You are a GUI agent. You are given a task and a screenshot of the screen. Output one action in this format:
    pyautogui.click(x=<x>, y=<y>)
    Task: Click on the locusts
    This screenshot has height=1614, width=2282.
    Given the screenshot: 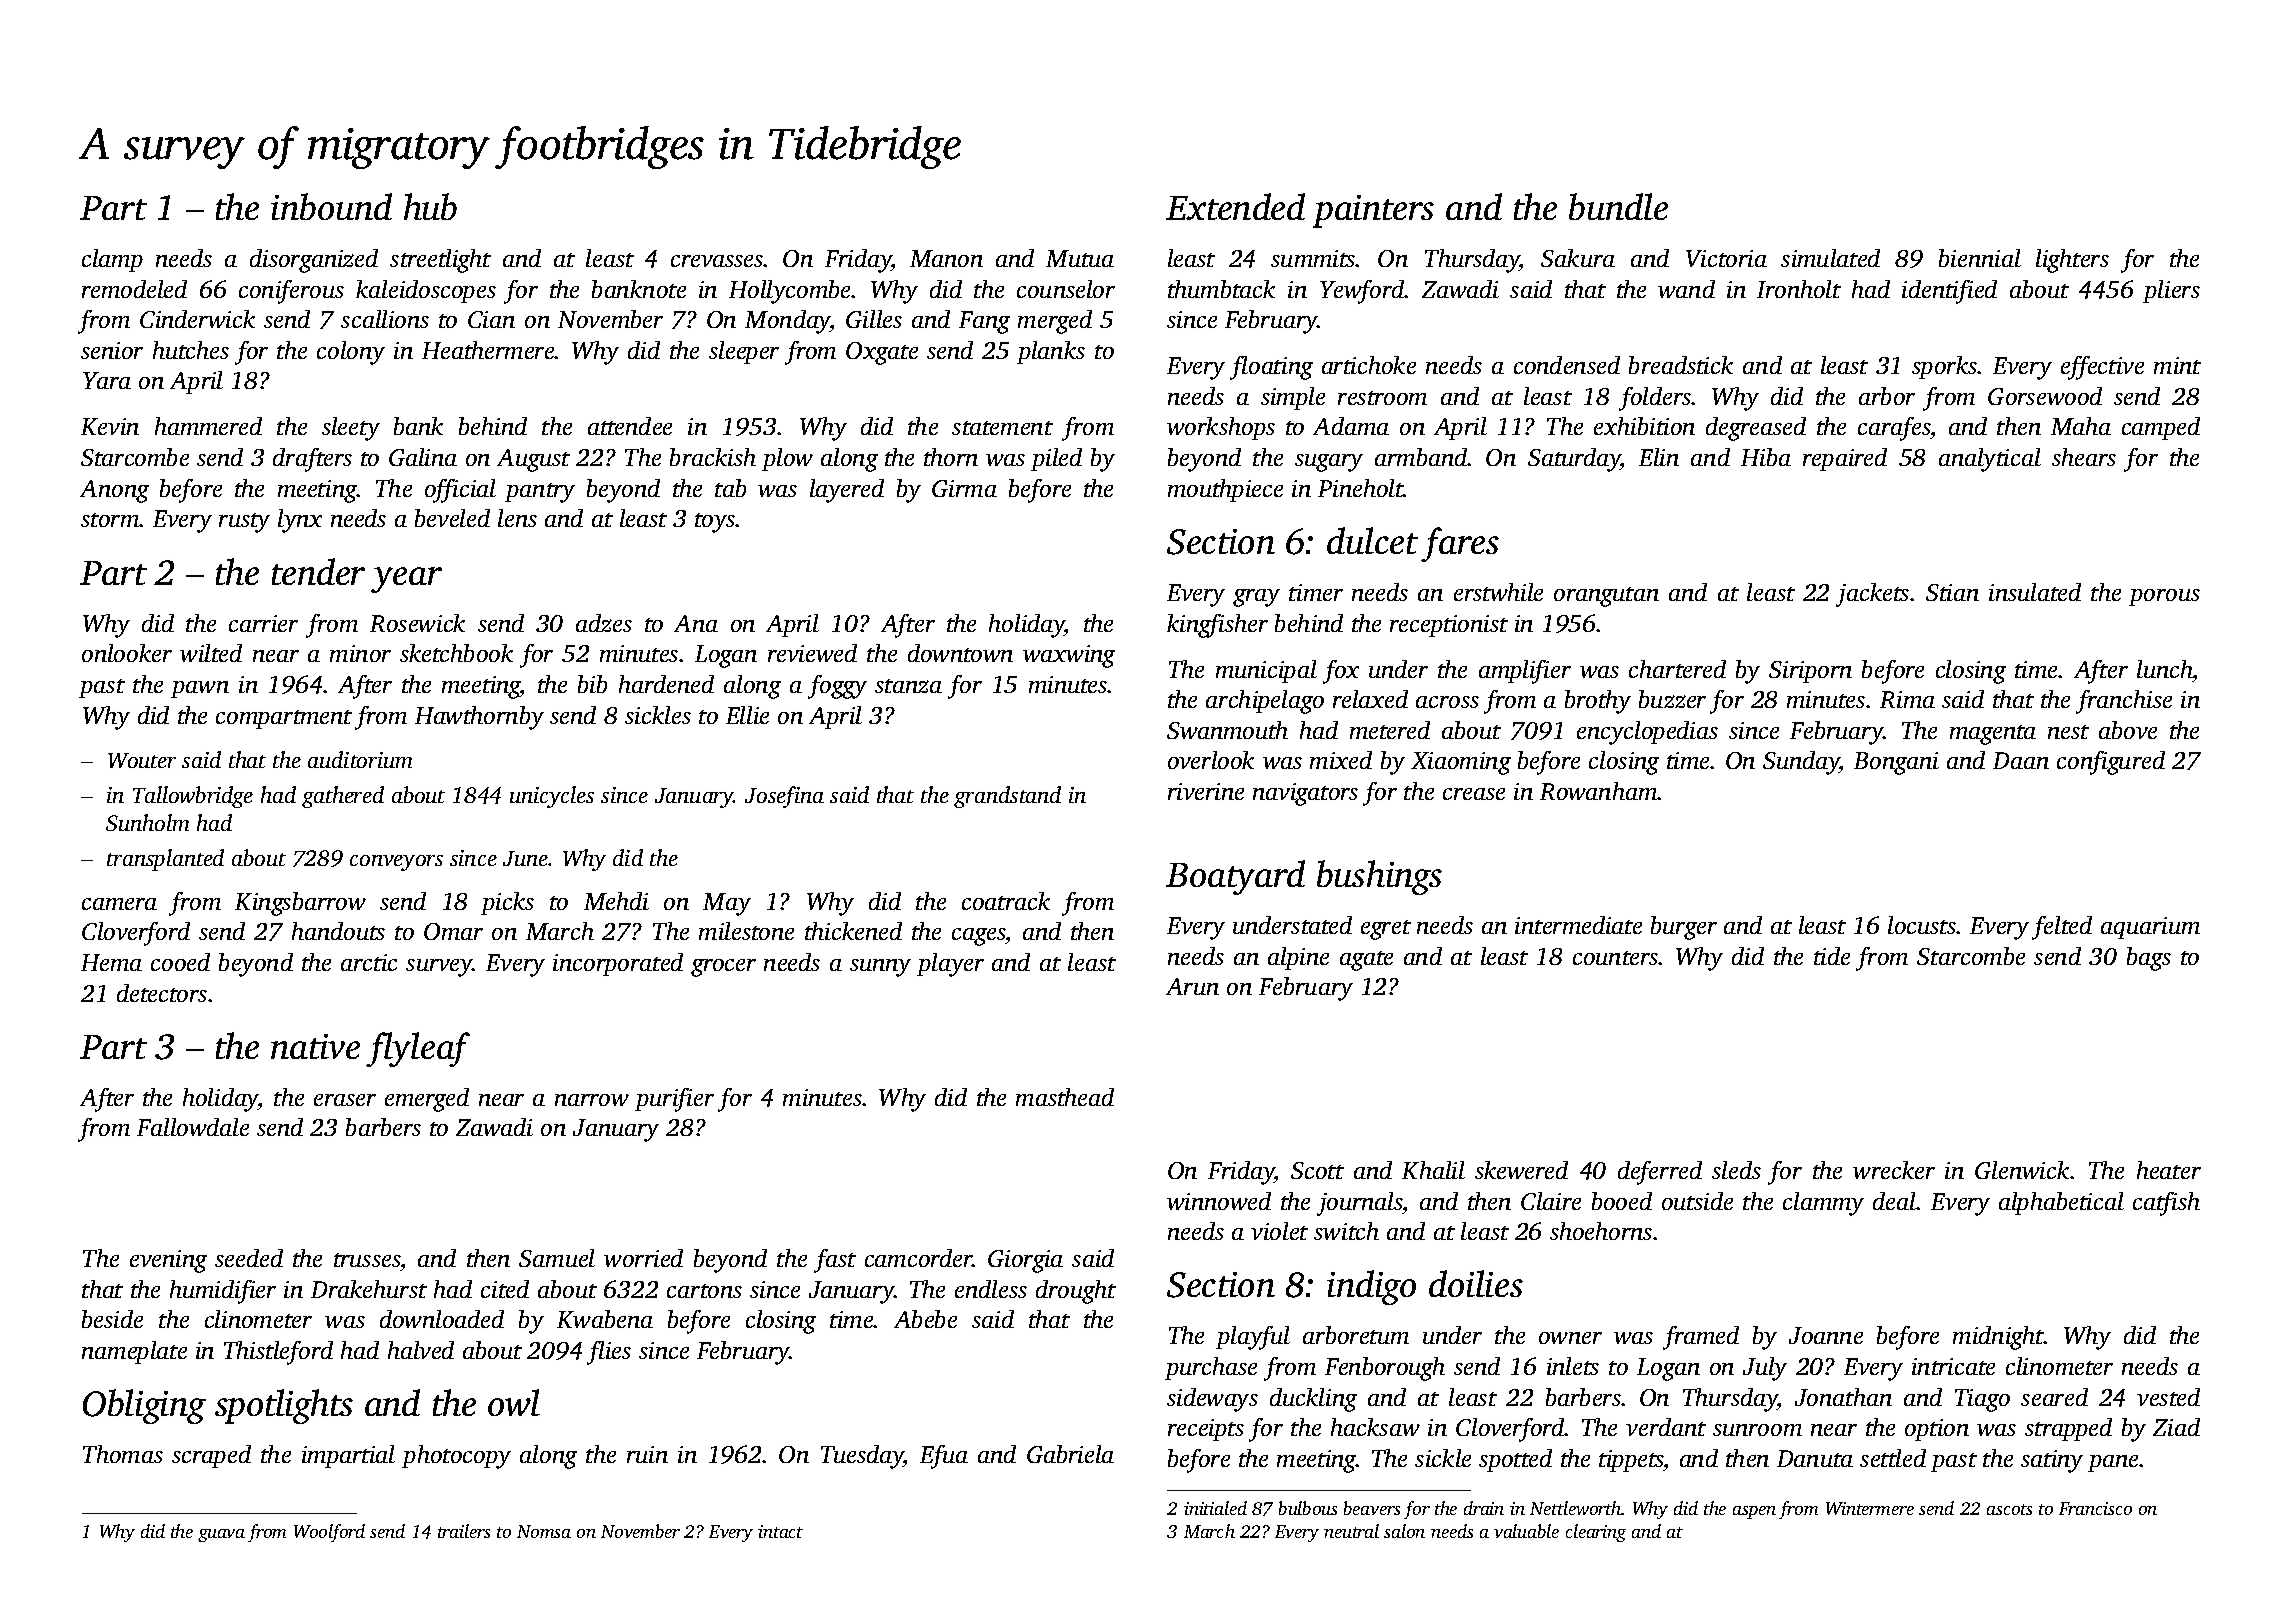 What is the action you would take?
    pyautogui.click(x=1922, y=925)
